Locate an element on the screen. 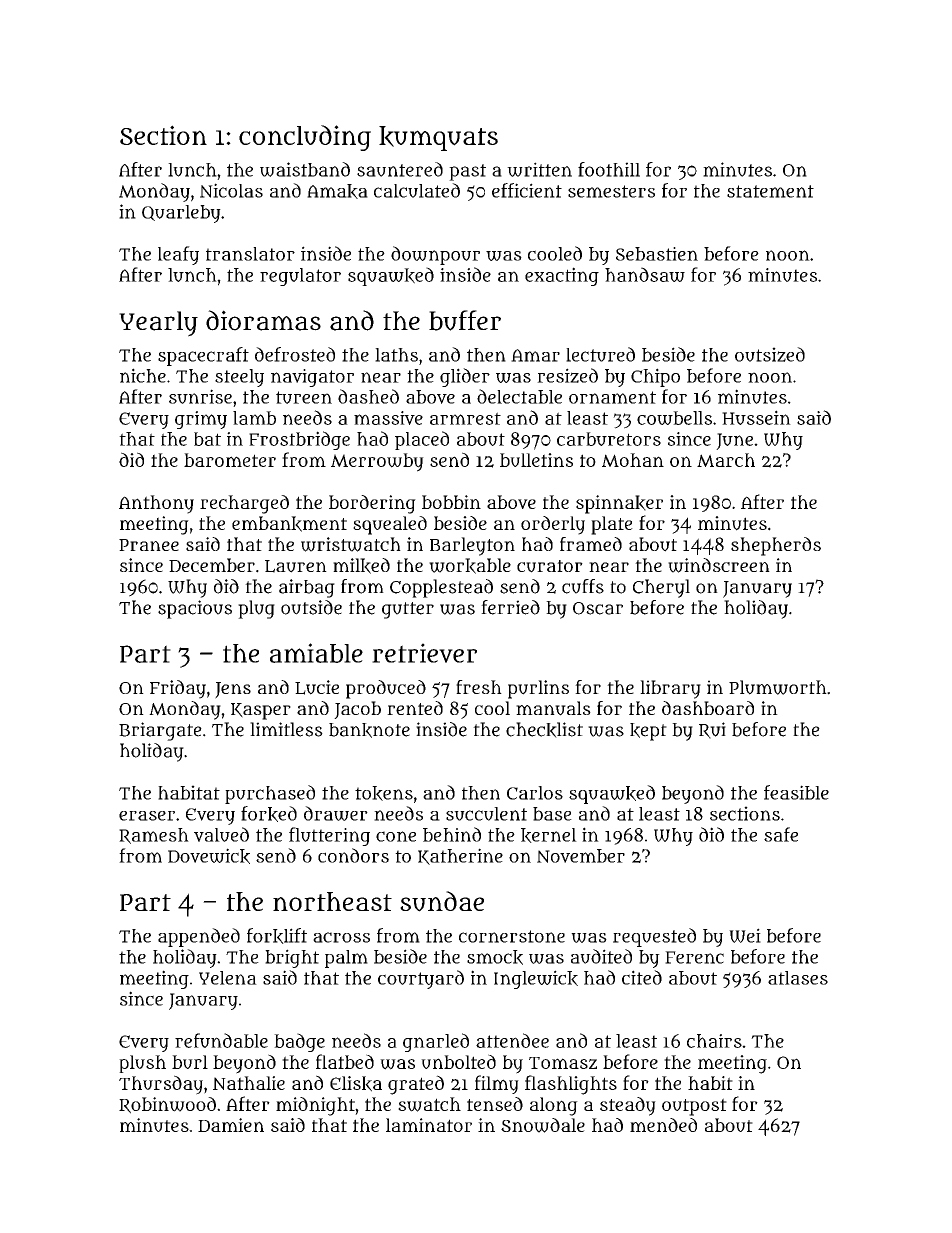  outsized is located at coordinates (770, 354).
